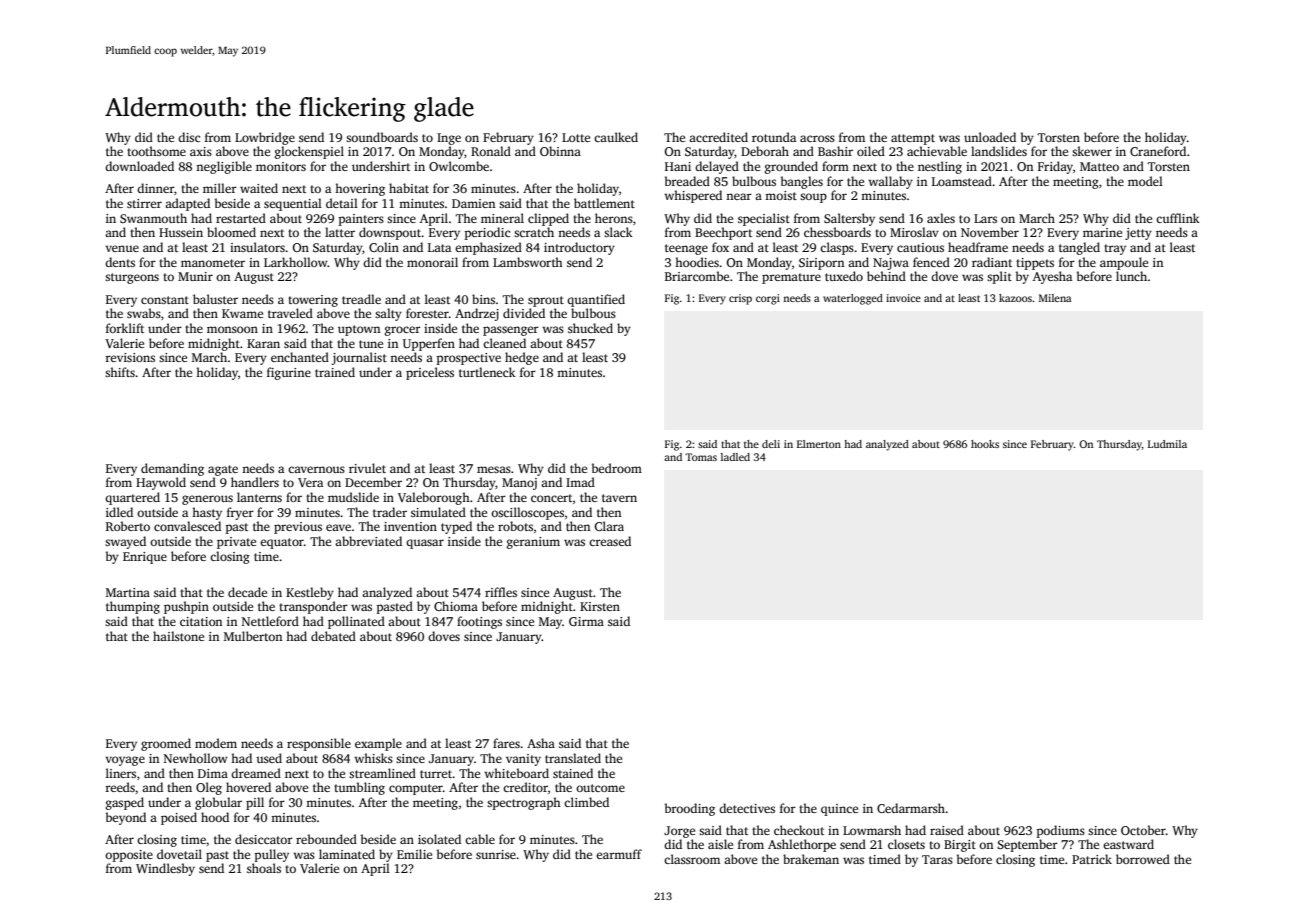 Image resolution: width=1308 pixels, height=924 pixels. I want to click on kazoos, so click(1015, 298).
